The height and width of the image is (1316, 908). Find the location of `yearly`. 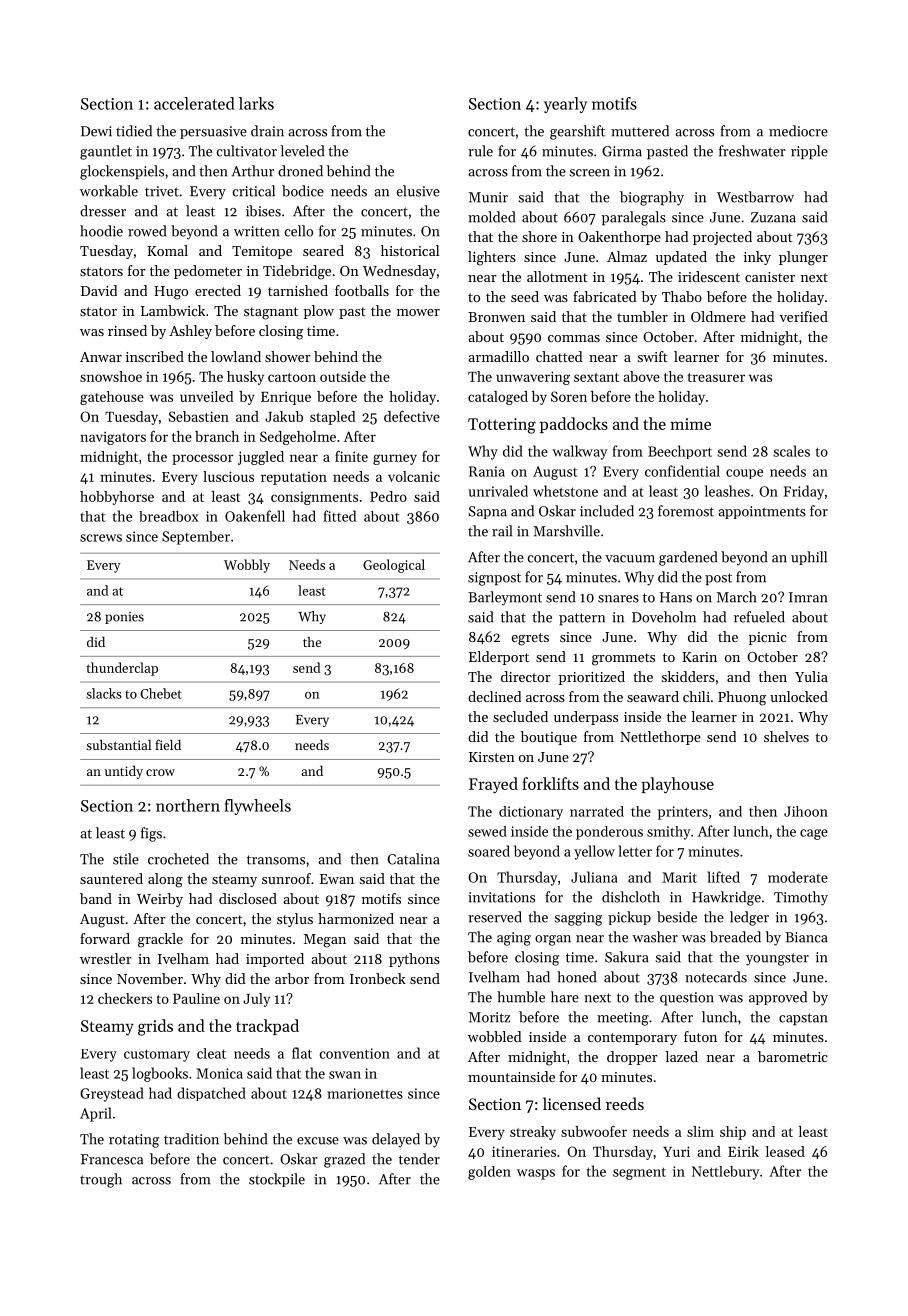

yearly is located at coordinates (565, 105).
